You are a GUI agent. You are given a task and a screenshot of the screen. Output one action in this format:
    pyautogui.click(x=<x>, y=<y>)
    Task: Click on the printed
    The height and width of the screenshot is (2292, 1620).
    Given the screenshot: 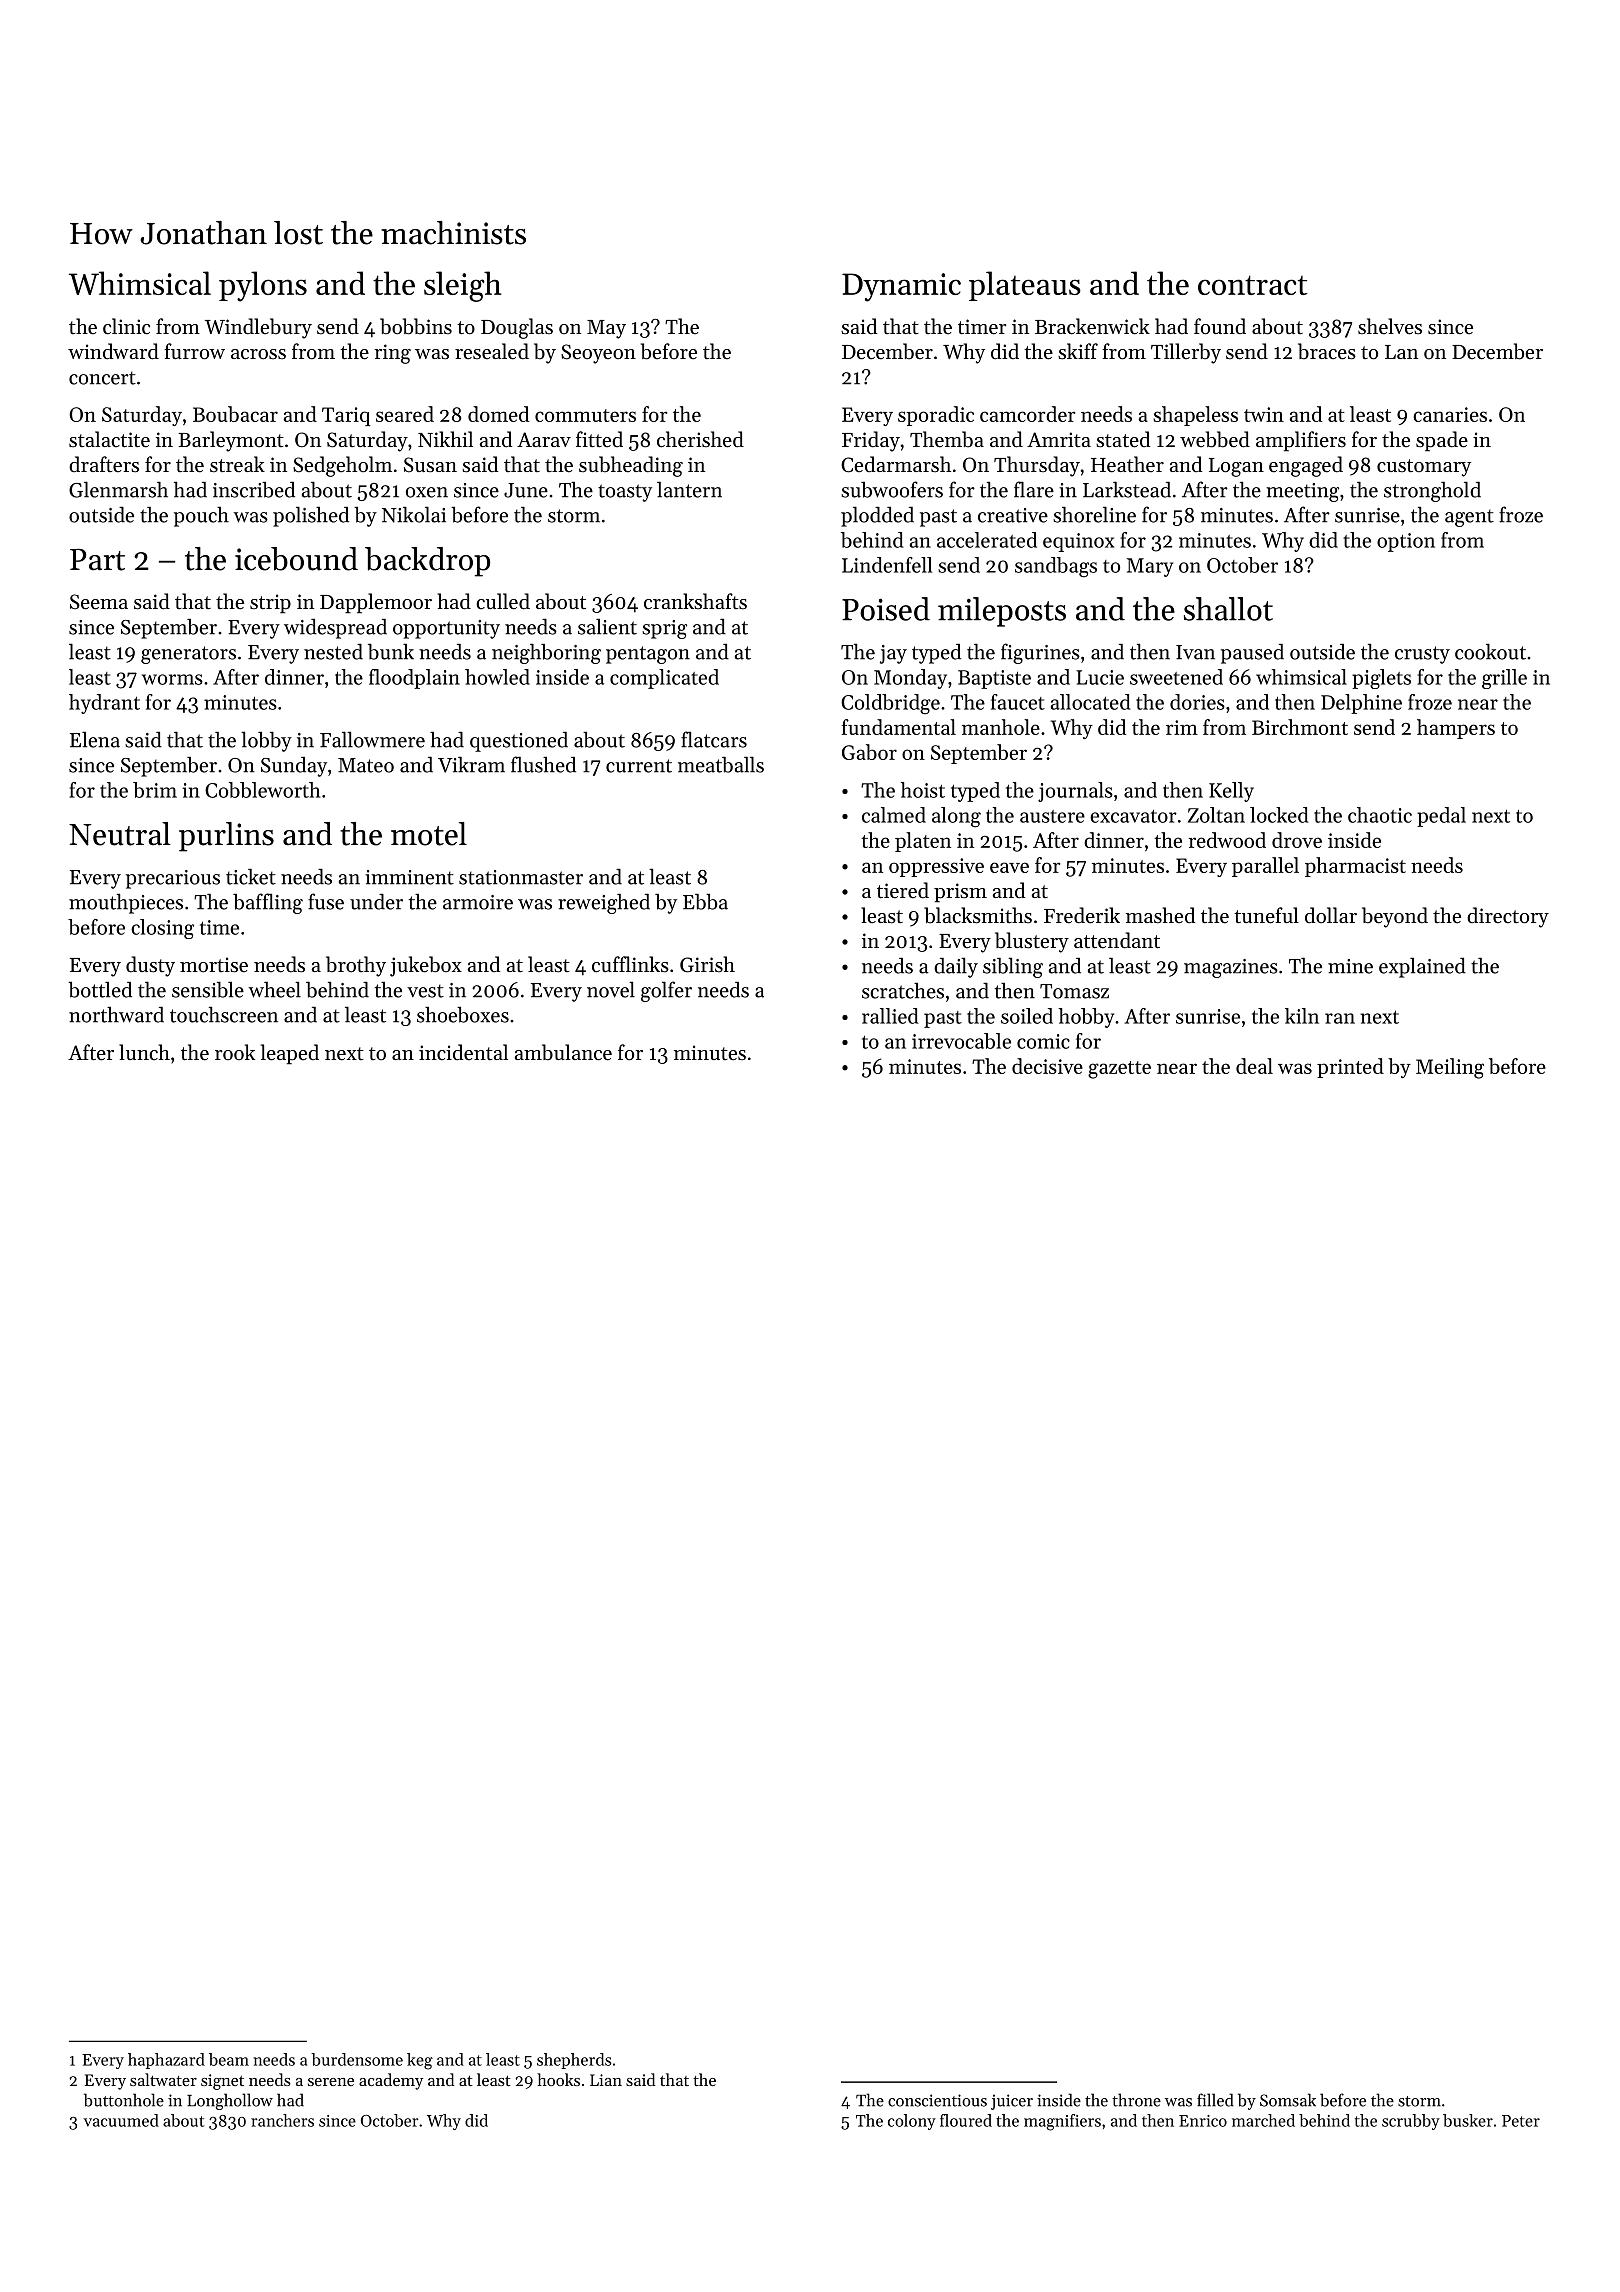 What is the action you would take?
    pyautogui.click(x=1350, y=1068)
